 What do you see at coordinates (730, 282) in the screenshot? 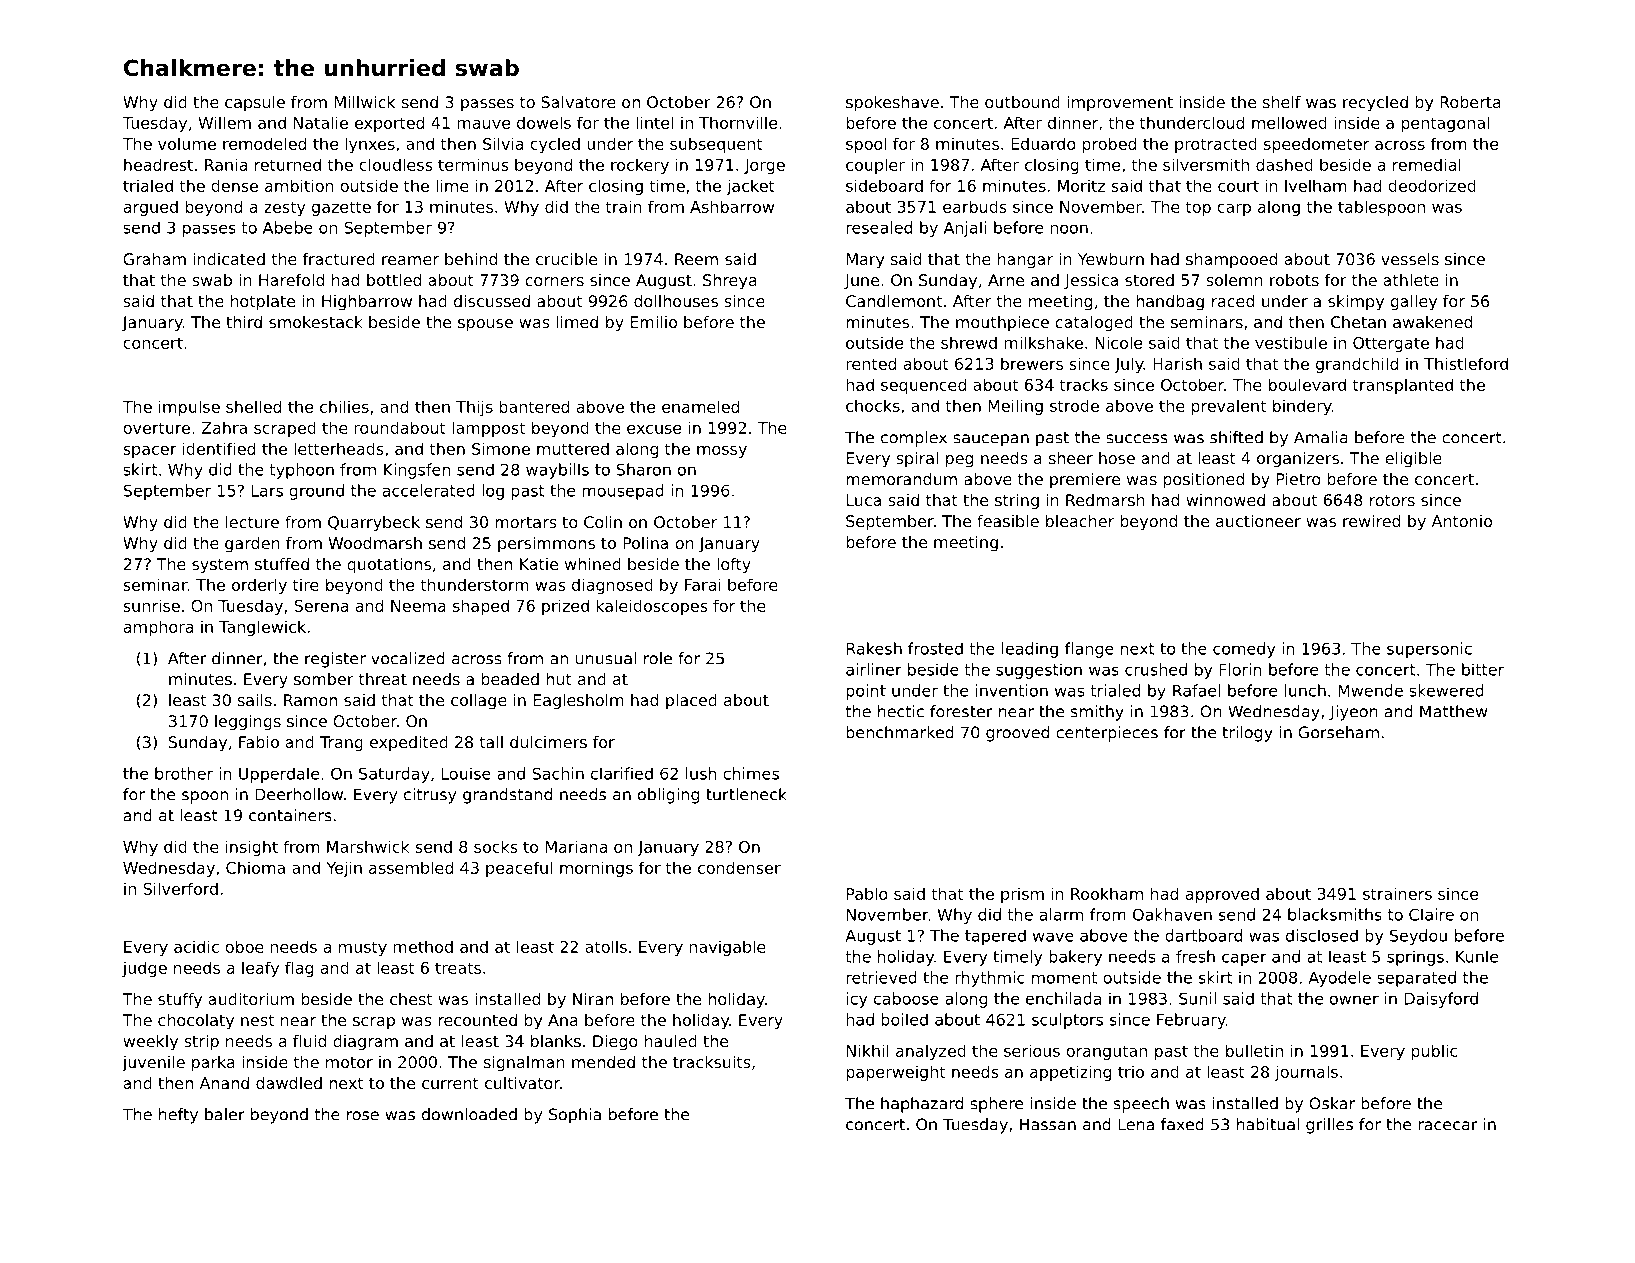
I see `Shreya` at bounding box center [730, 282].
